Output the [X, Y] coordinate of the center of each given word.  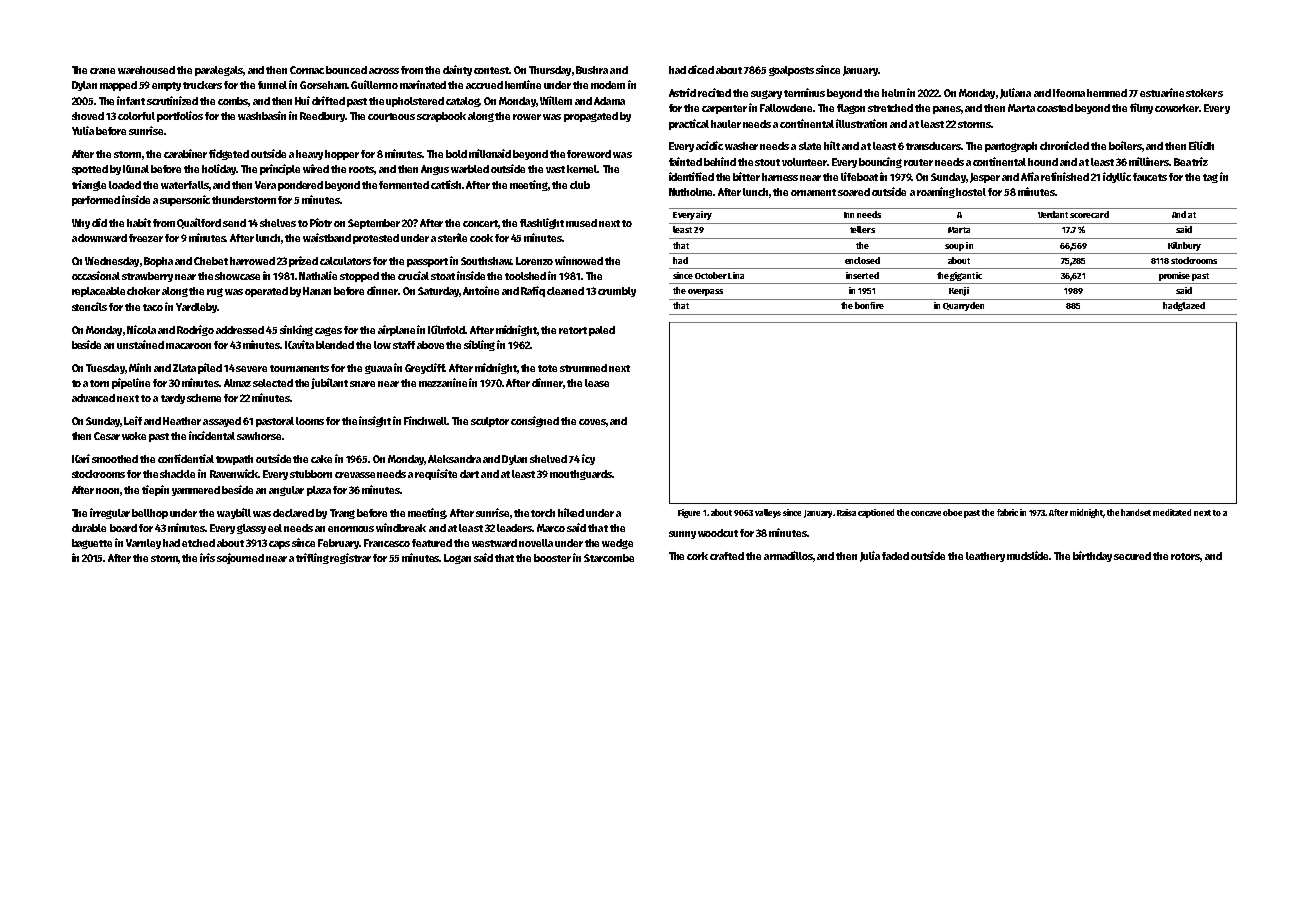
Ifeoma [1069, 93]
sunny [682, 535]
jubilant [330, 383]
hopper [342, 155]
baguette [92, 544]
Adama [609, 101]
